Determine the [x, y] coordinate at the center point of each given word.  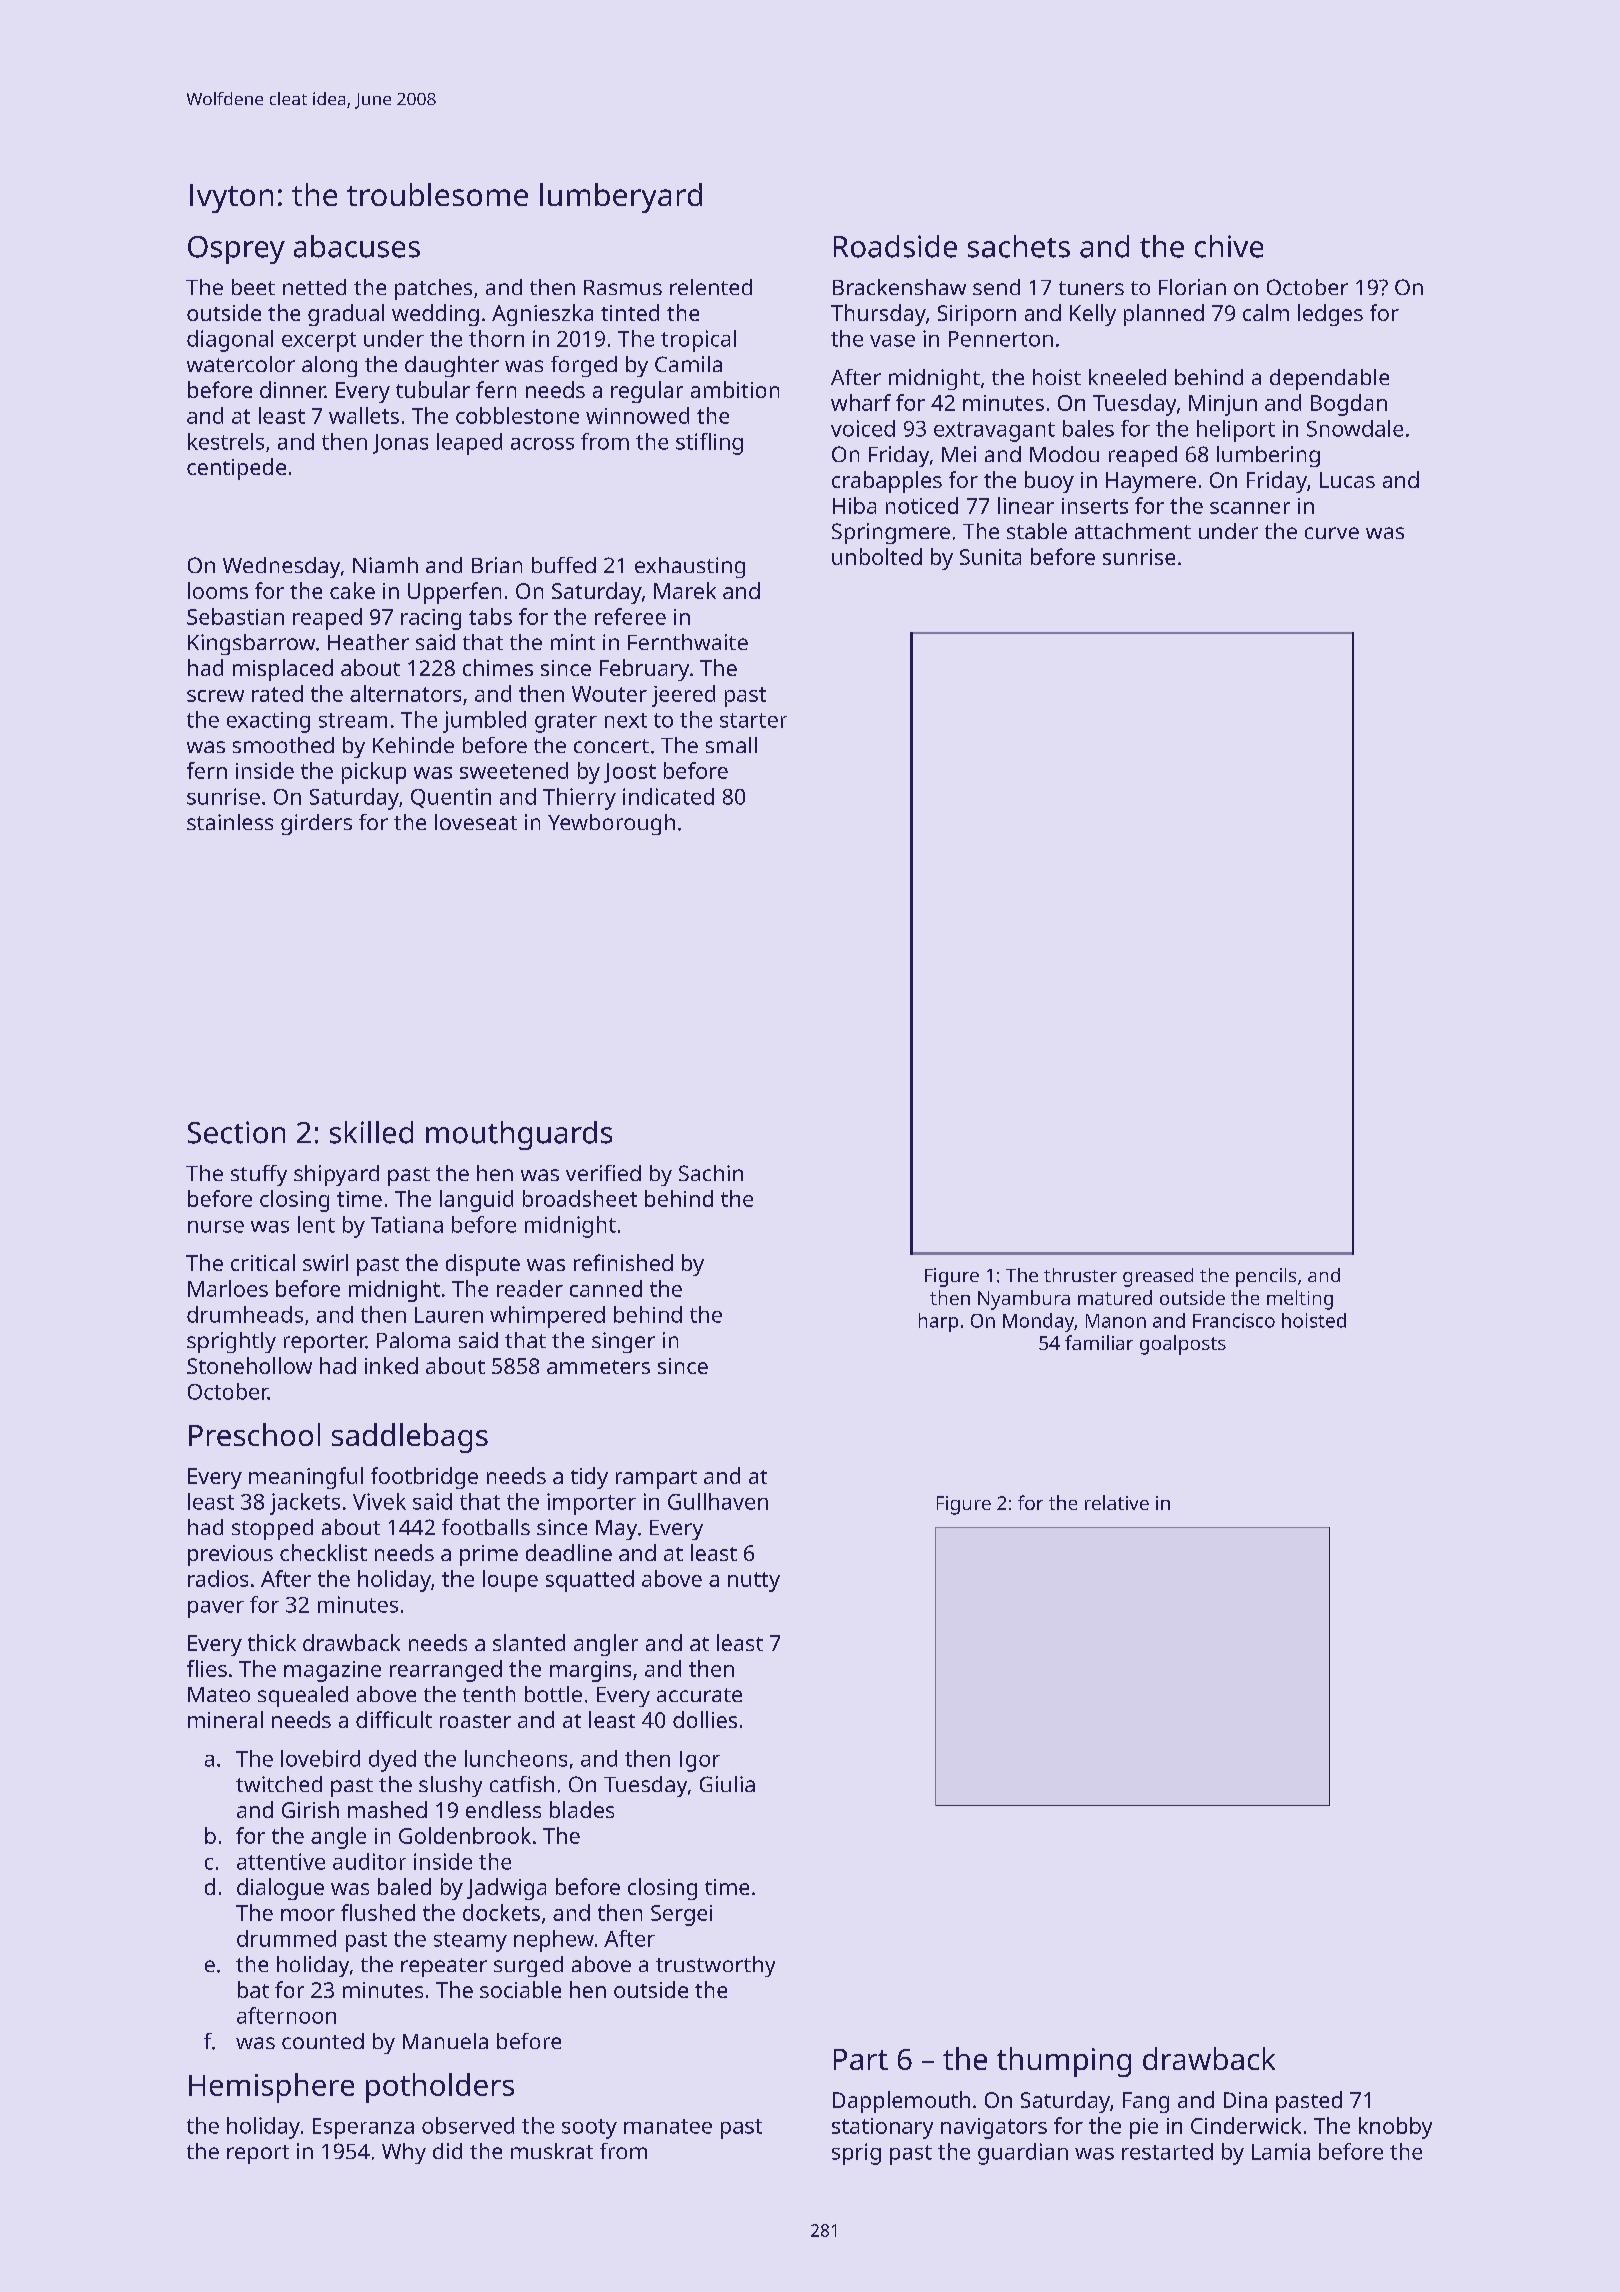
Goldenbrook [465, 1835]
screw [215, 696]
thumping [1064, 2062]
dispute [483, 1265]
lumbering [1268, 456]
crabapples [887, 482]
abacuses [357, 246]
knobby [1395, 2128]
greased [1158, 1277]
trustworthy [715, 1966]
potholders [440, 2088]
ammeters [598, 1367]
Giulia [727, 1784]
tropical [698, 341]
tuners [1091, 288]
